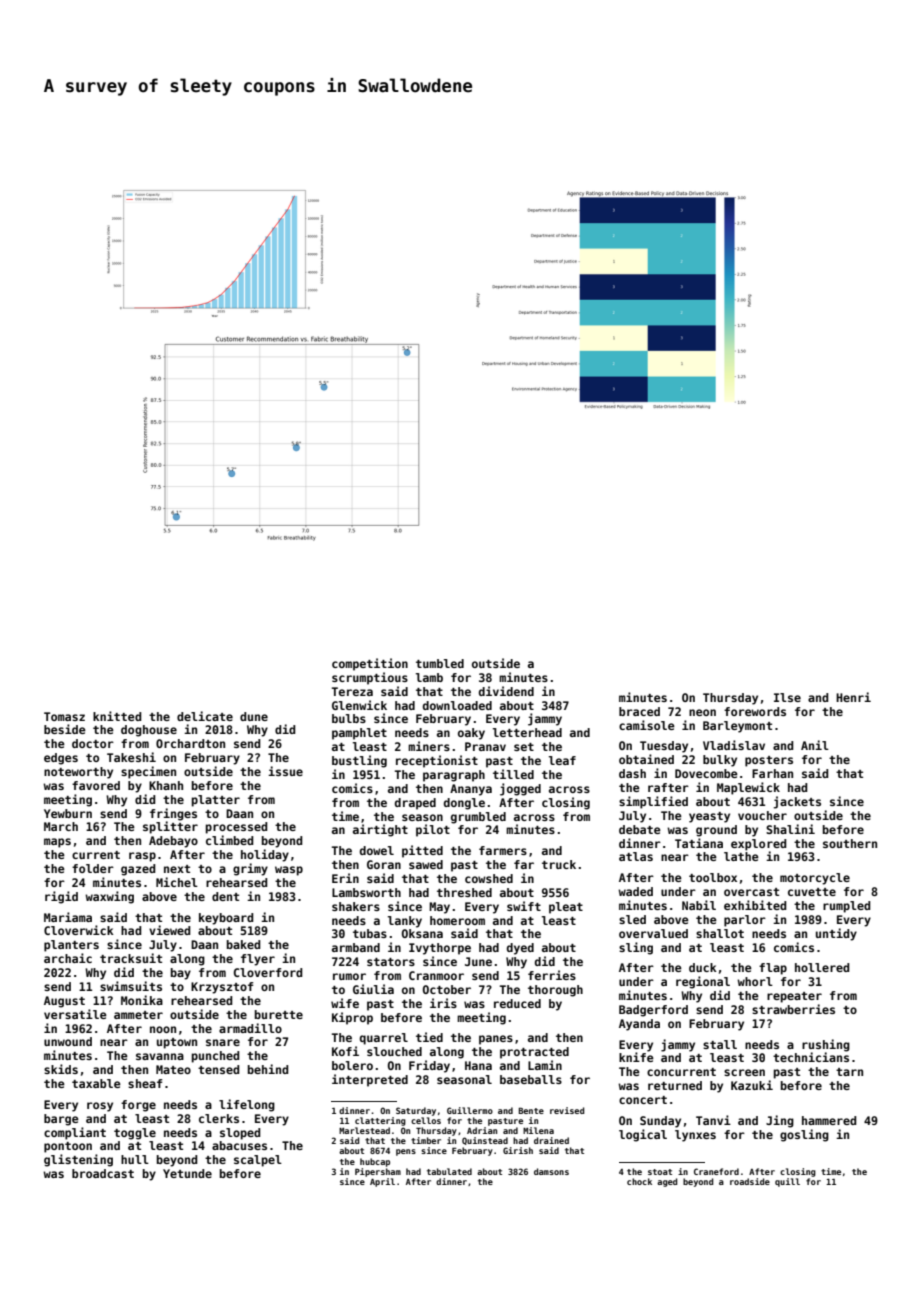  Describe the element at coordinates (370, 664) in the screenshot. I see `competition` at that location.
